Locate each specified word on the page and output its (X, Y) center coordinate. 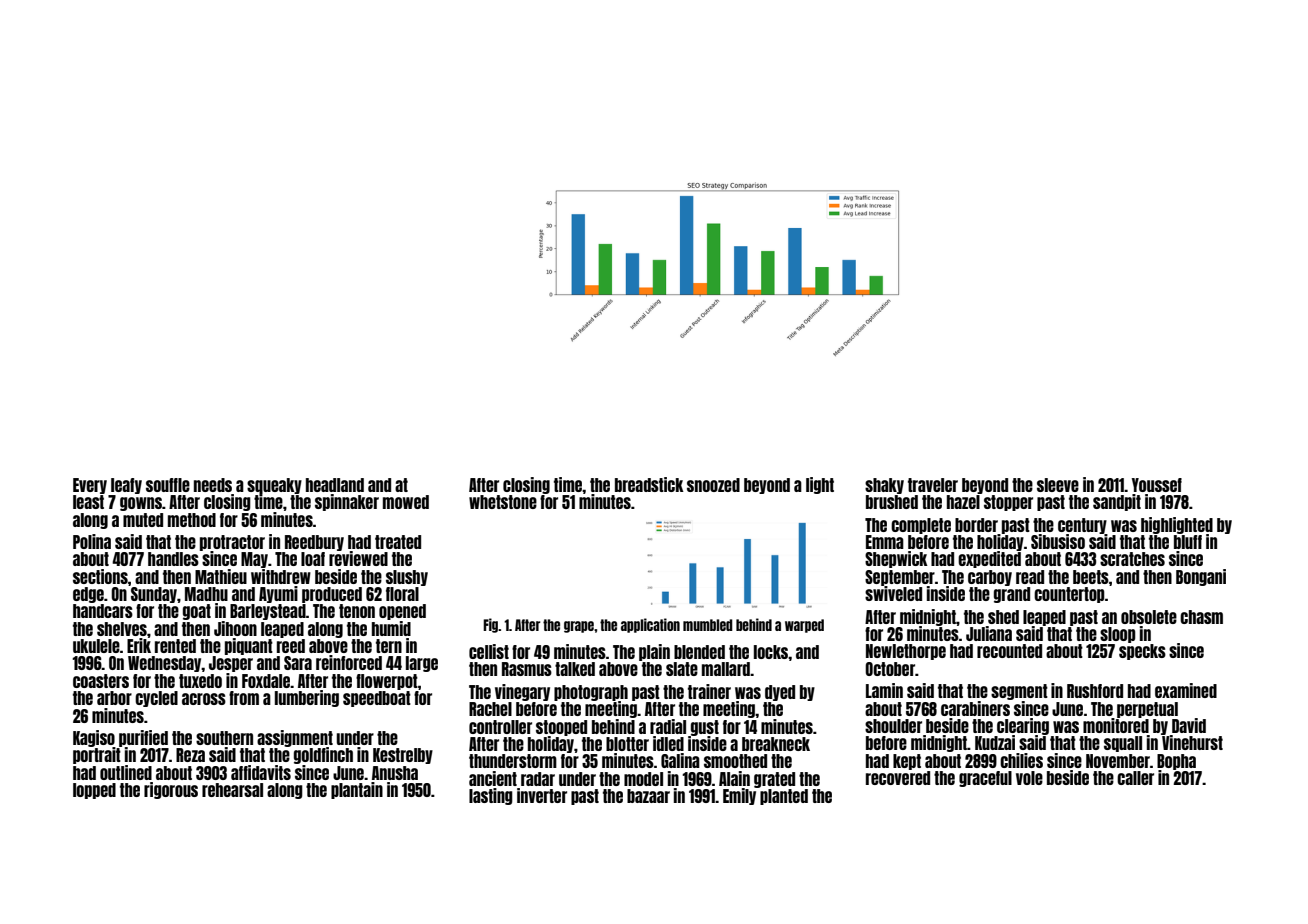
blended (699, 652)
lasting (491, 796)
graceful (985, 779)
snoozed (713, 485)
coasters (101, 681)
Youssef (1157, 485)
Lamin (884, 690)
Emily (739, 796)
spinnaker (347, 502)
